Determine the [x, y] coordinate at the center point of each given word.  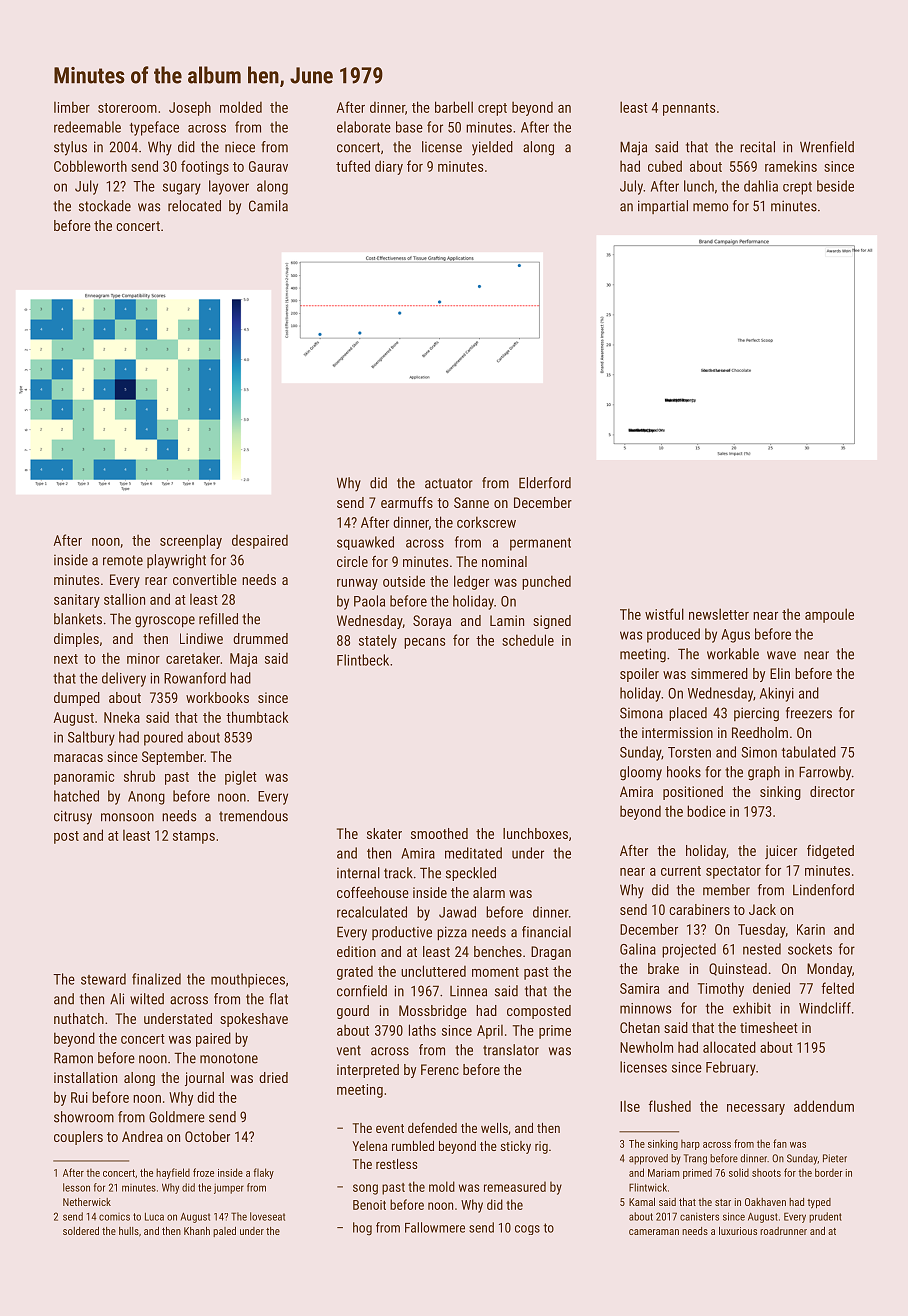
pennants [689, 109]
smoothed [439, 833]
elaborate [364, 127]
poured [163, 738]
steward [103, 979]
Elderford [545, 483]
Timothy [721, 989]
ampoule [829, 615]
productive [402, 933]
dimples [76, 640]
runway [357, 584]
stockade [105, 206]
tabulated [809, 752]
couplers [78, 1138]
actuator [449, 483]
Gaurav [268, 166]
